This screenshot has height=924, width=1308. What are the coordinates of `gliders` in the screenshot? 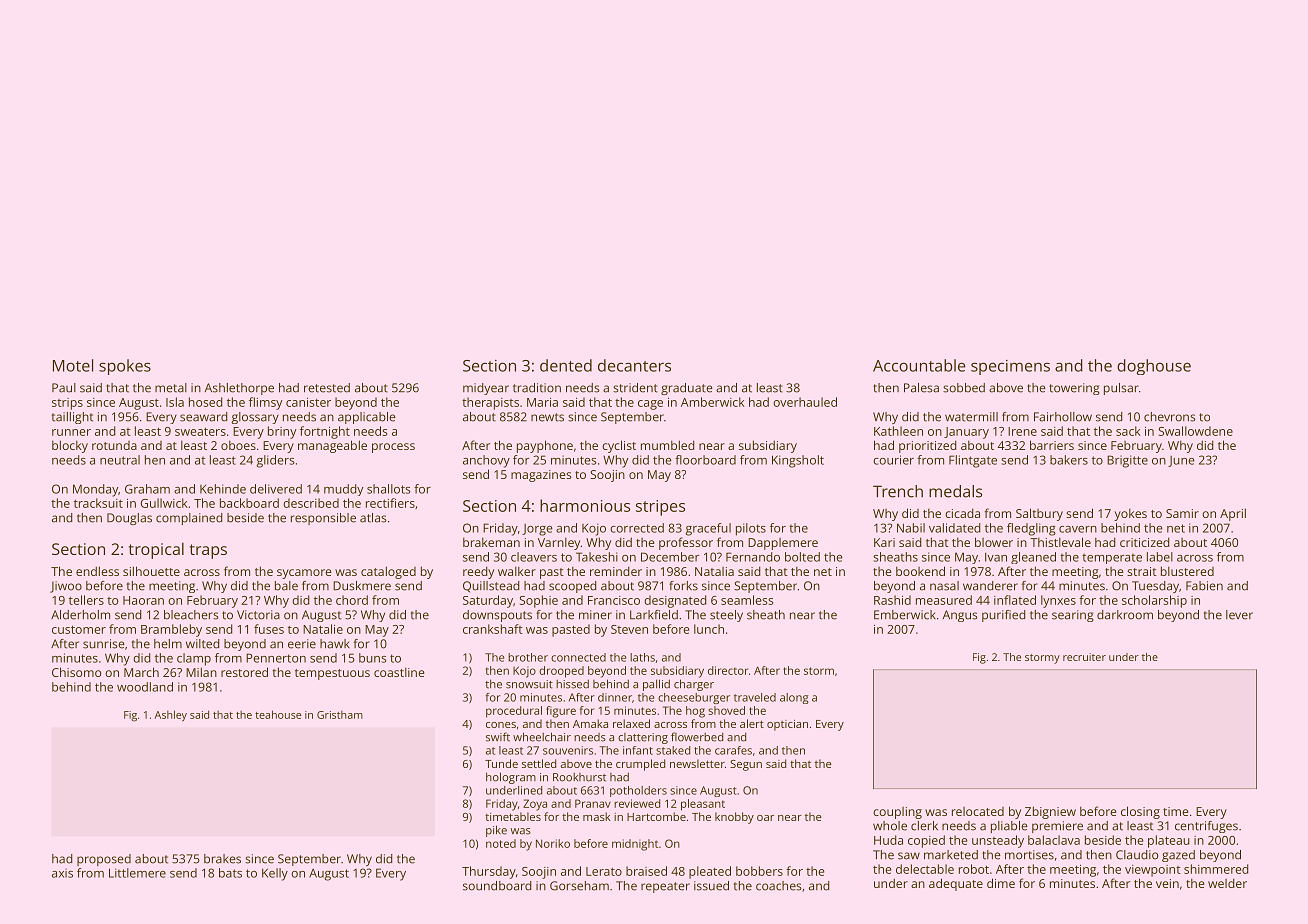 It's located at (275, 461).
